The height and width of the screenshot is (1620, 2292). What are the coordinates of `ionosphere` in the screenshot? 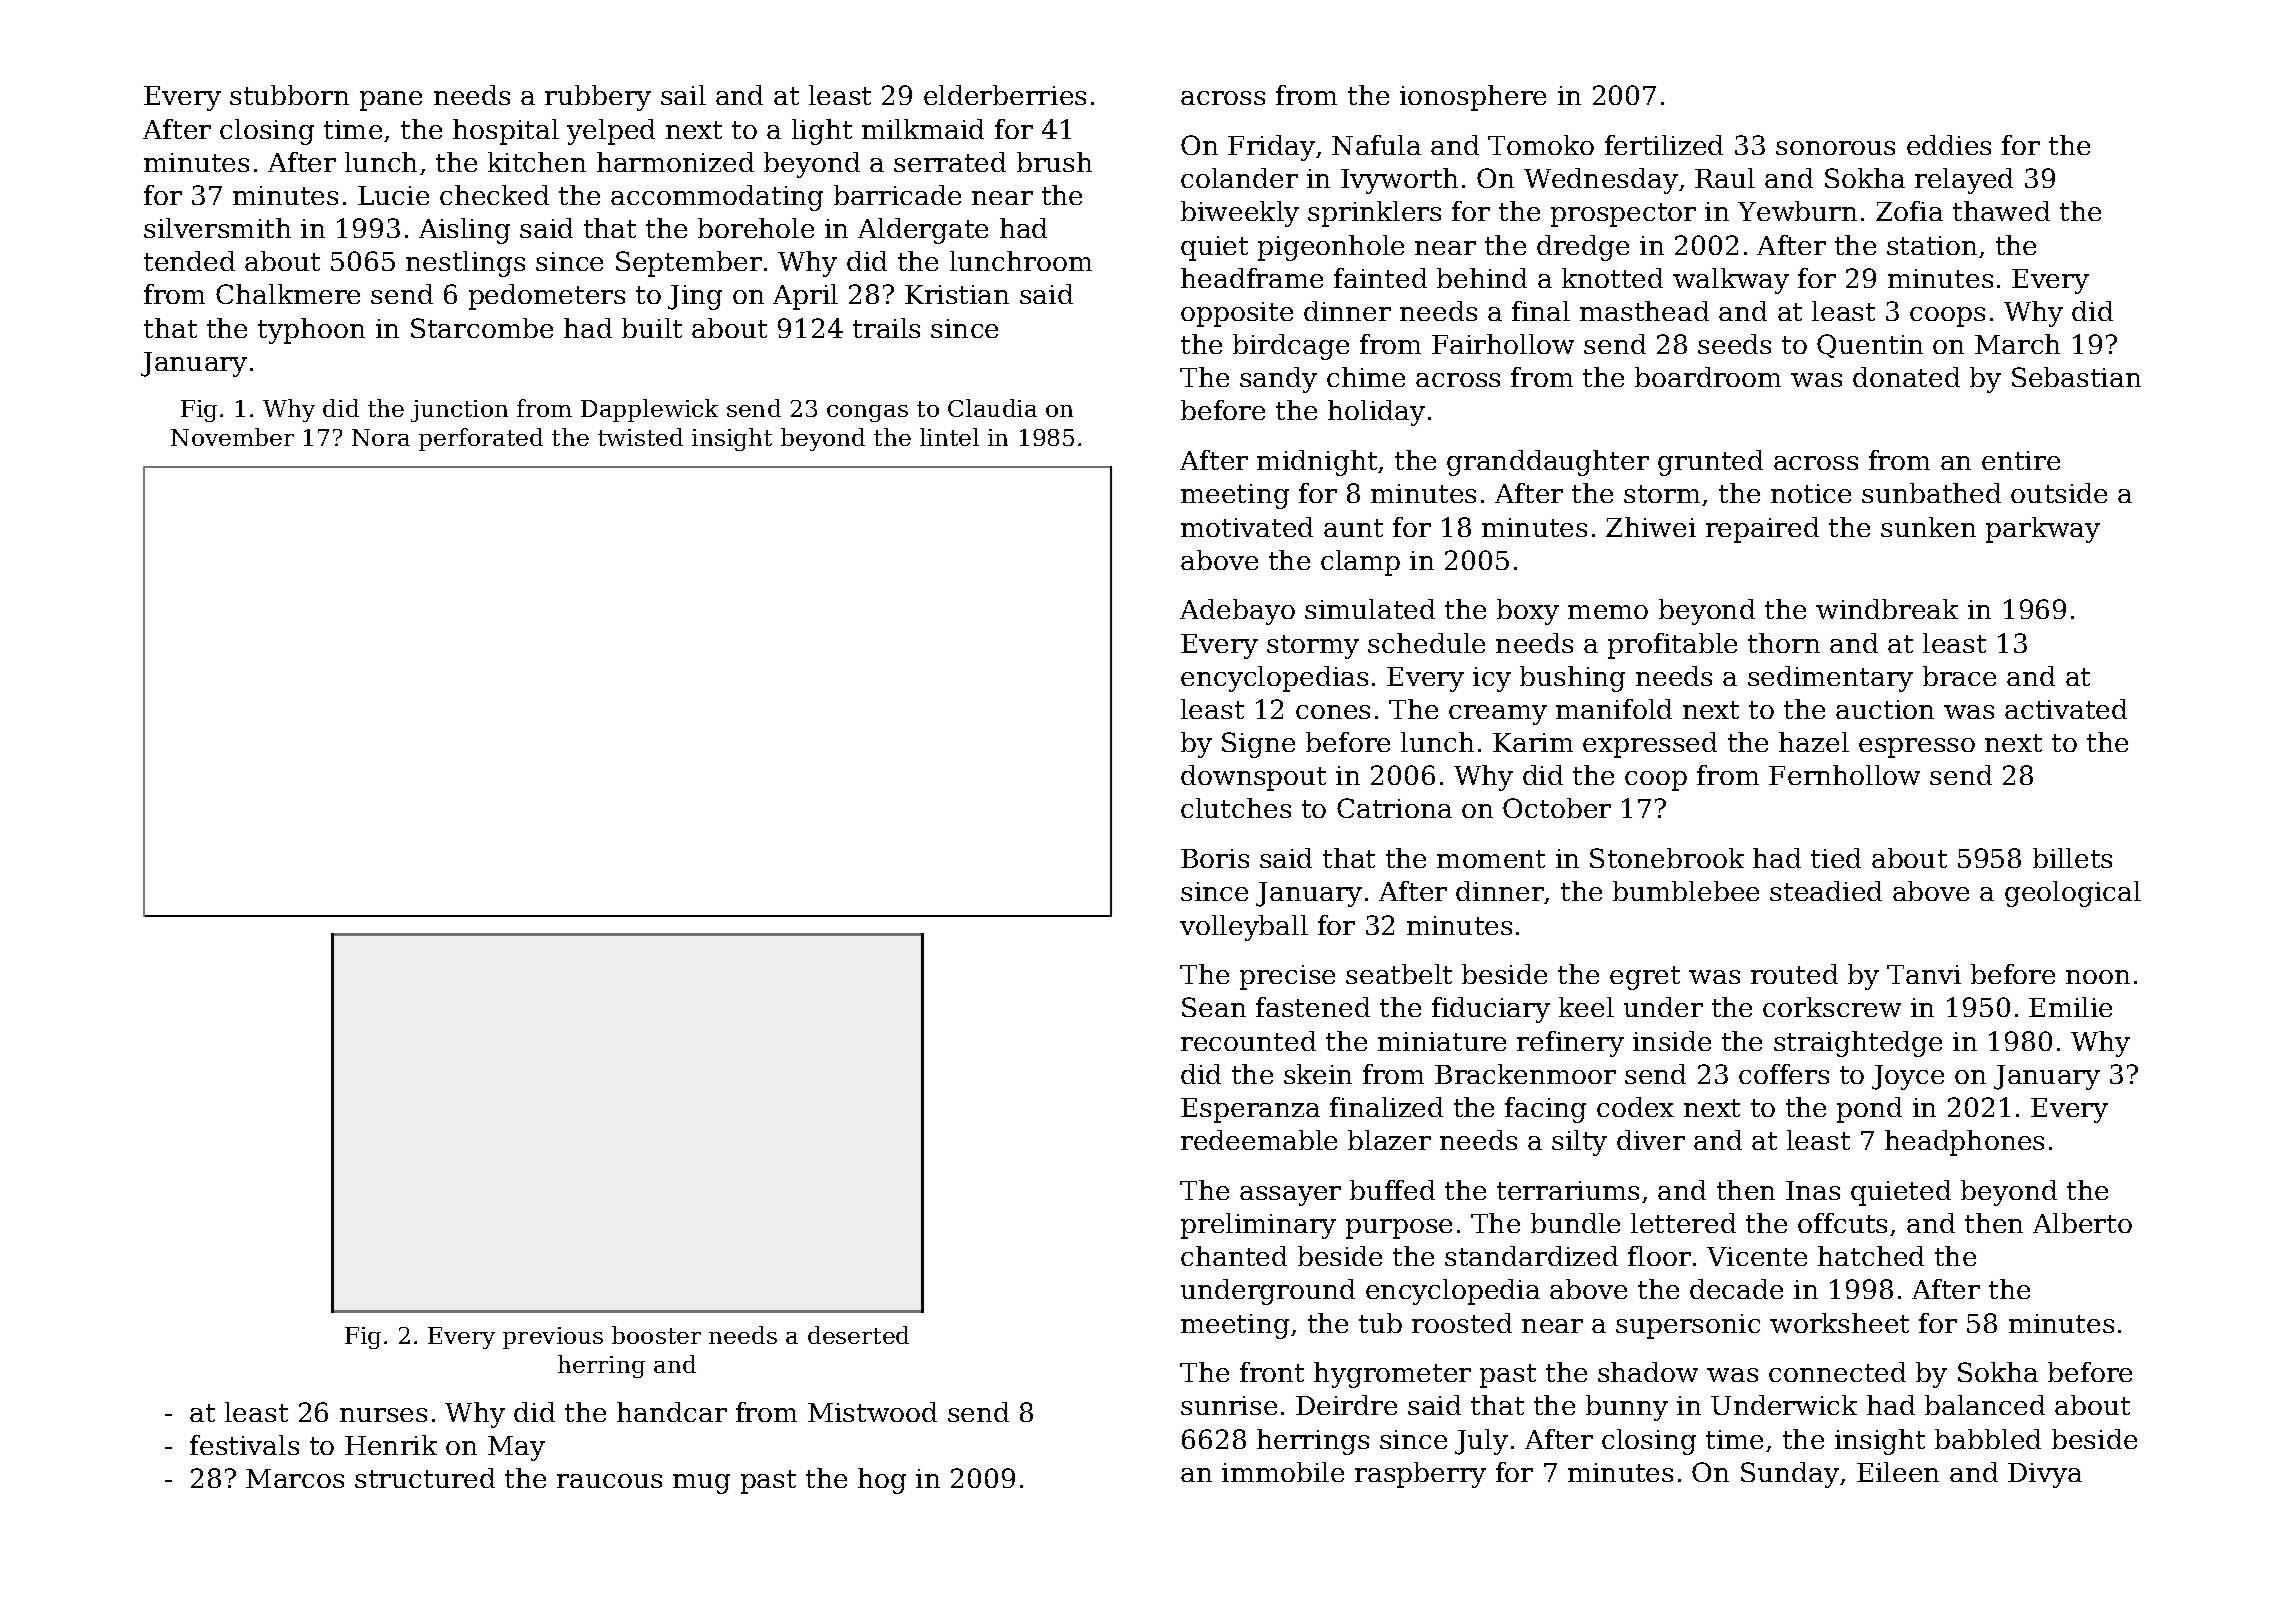 It's located at (1473, 98).
